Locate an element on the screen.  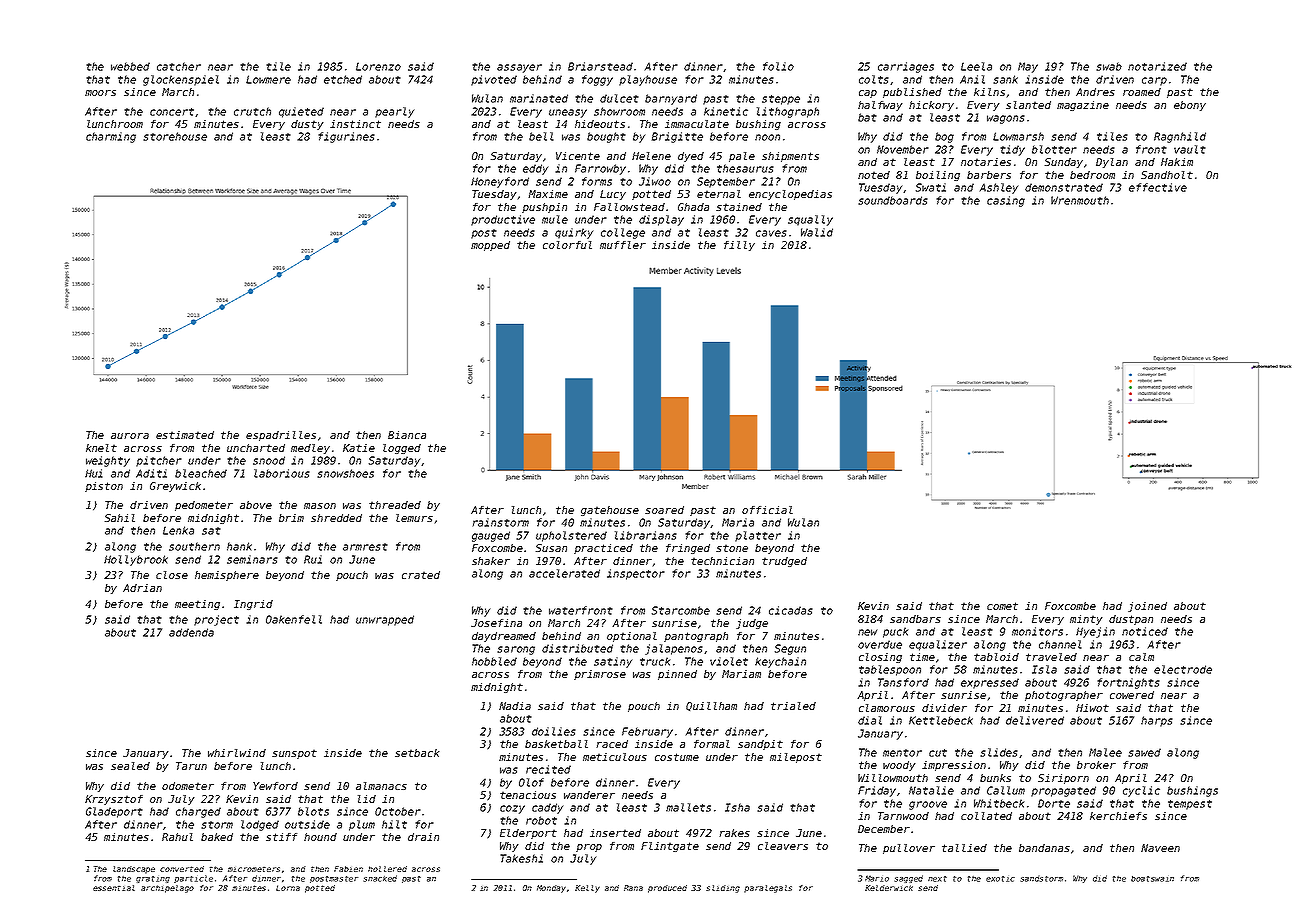
lodged is located at coordinates (260, 825).
